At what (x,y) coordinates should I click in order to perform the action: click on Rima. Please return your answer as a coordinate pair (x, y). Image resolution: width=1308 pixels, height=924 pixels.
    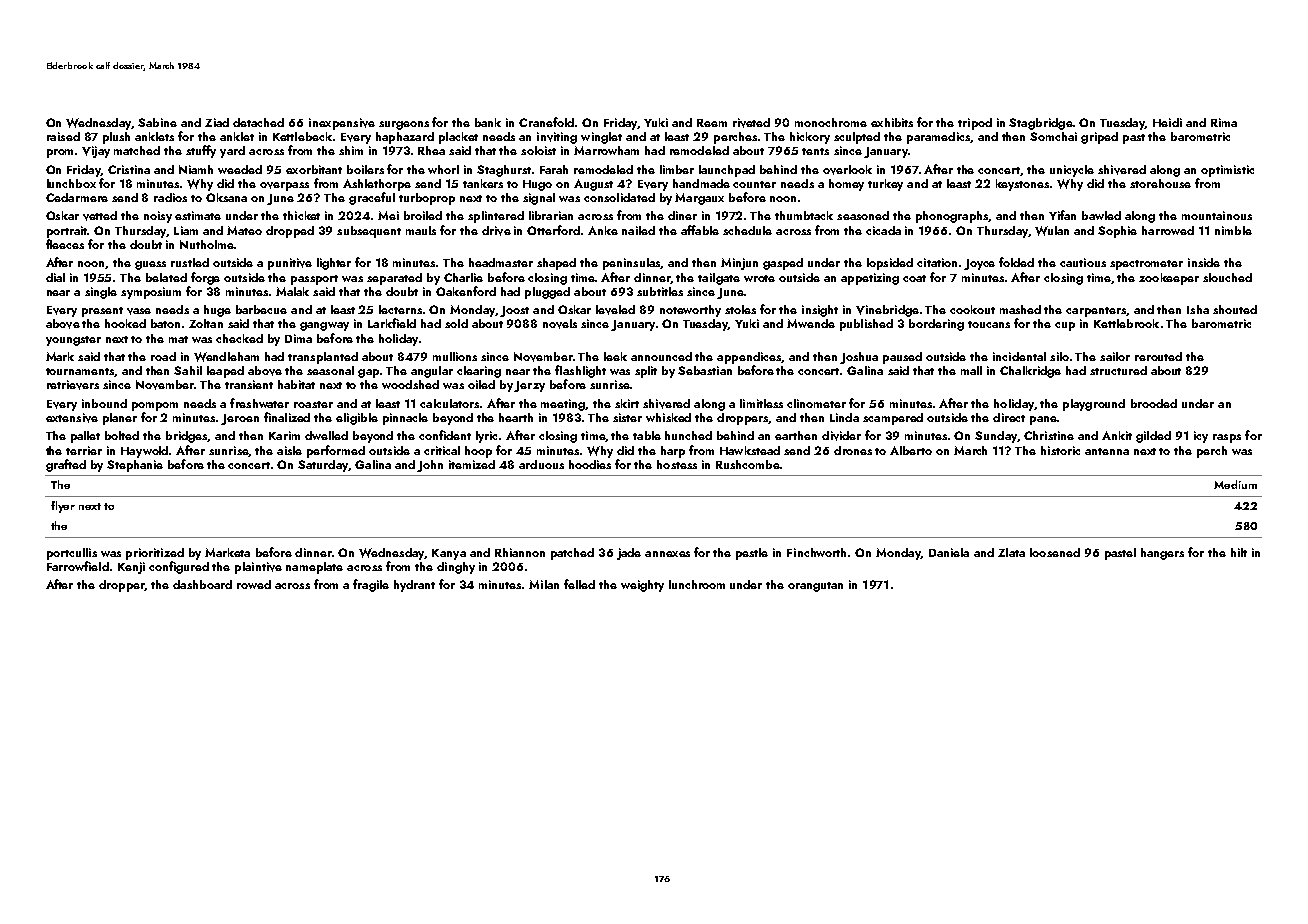
    Looking at the image, I should click on (1224, 122).
